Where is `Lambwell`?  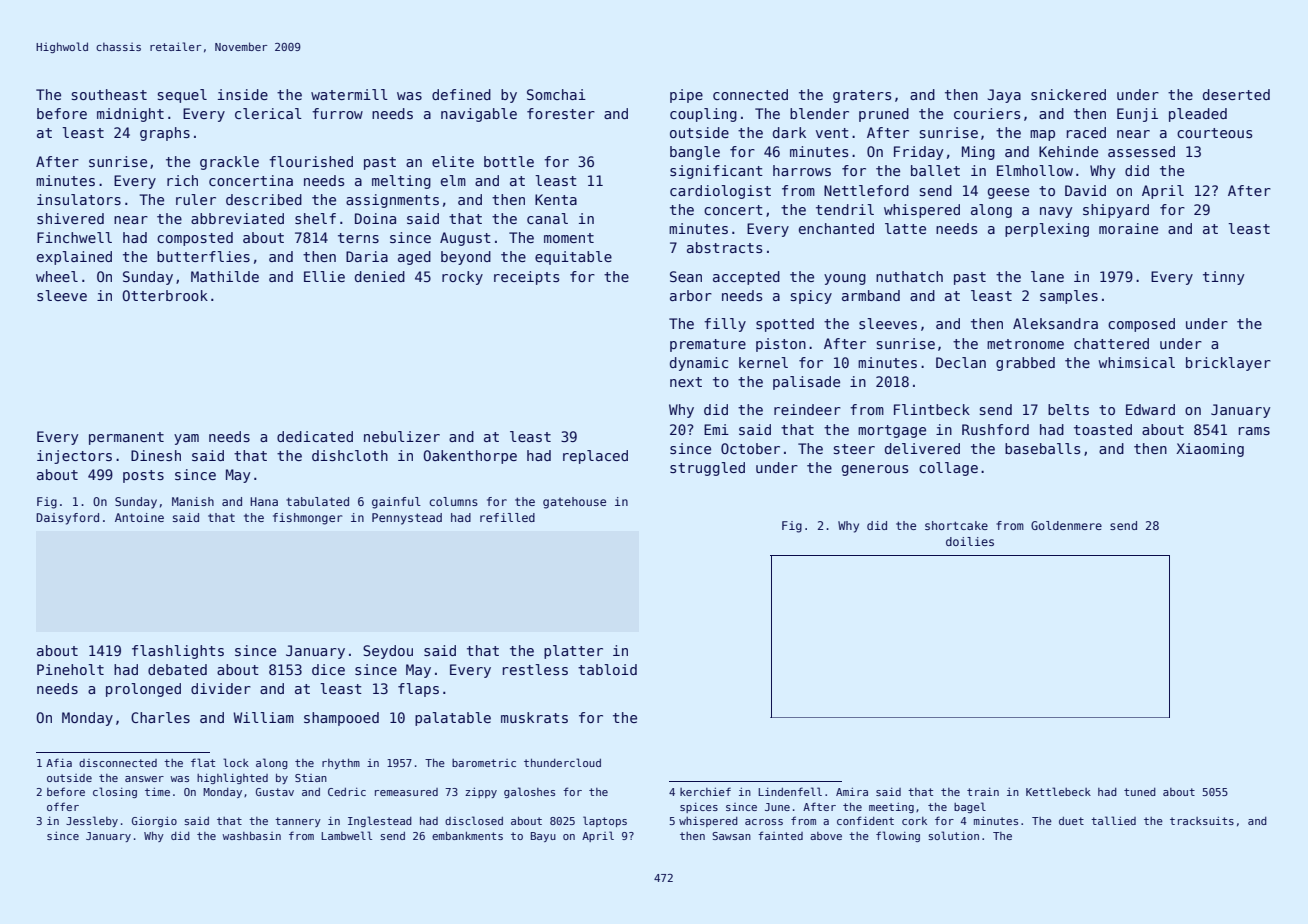 Lambwell is located at coordinates (346, 835).
